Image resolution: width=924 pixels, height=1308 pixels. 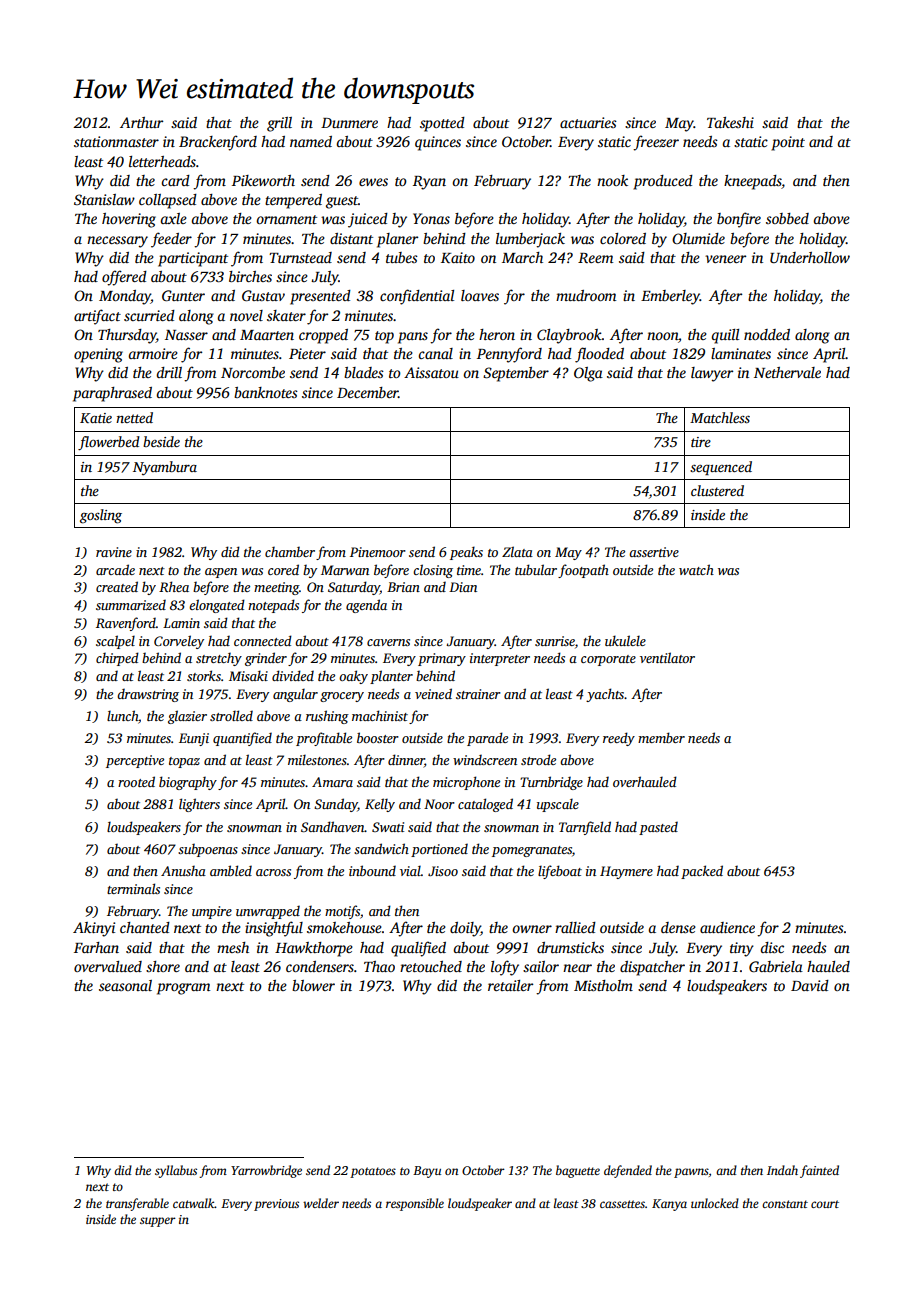 I want to click on supper, so click(x=158, y=1222).
